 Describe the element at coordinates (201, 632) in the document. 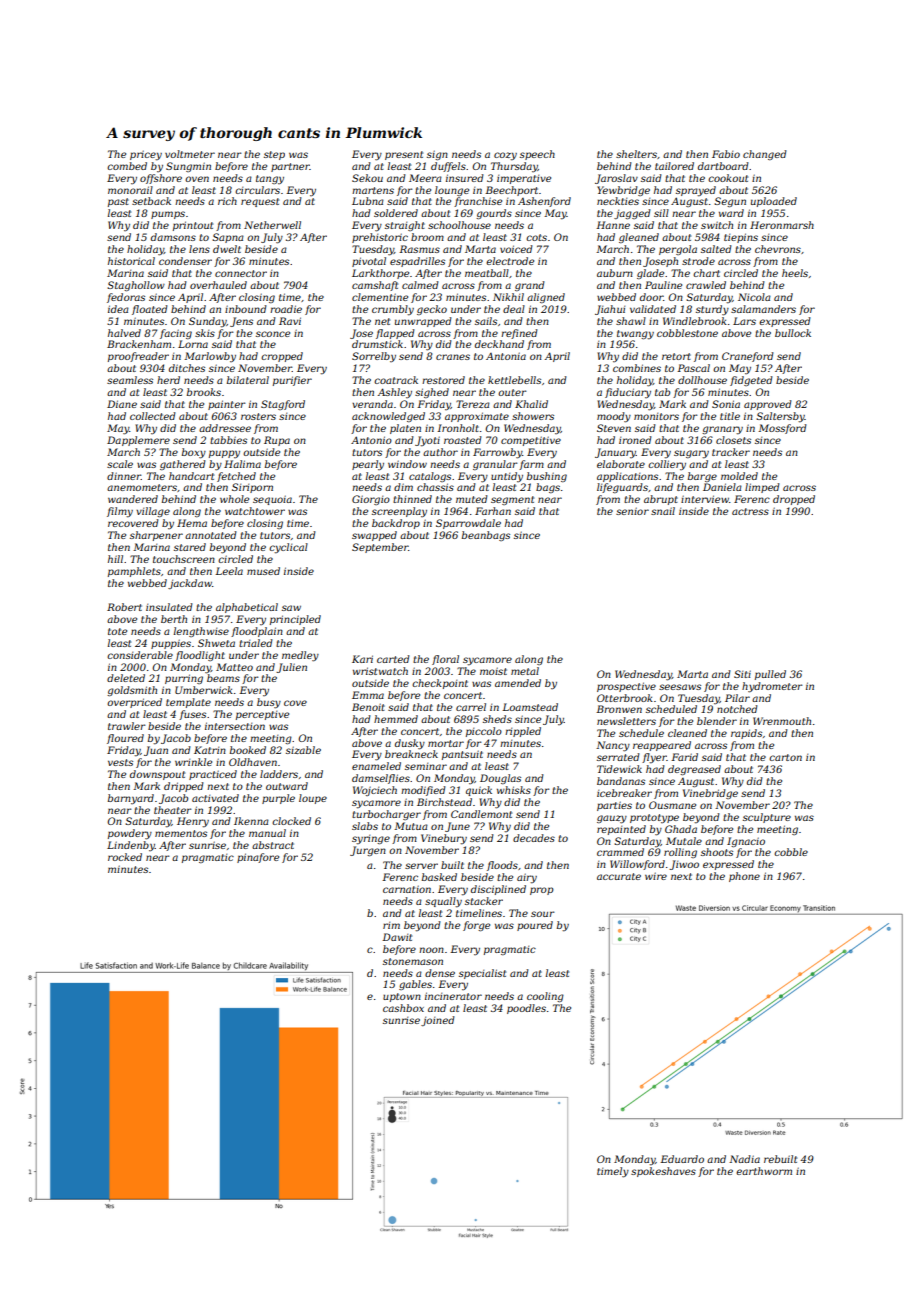

I see `lengthwise` at that location.
